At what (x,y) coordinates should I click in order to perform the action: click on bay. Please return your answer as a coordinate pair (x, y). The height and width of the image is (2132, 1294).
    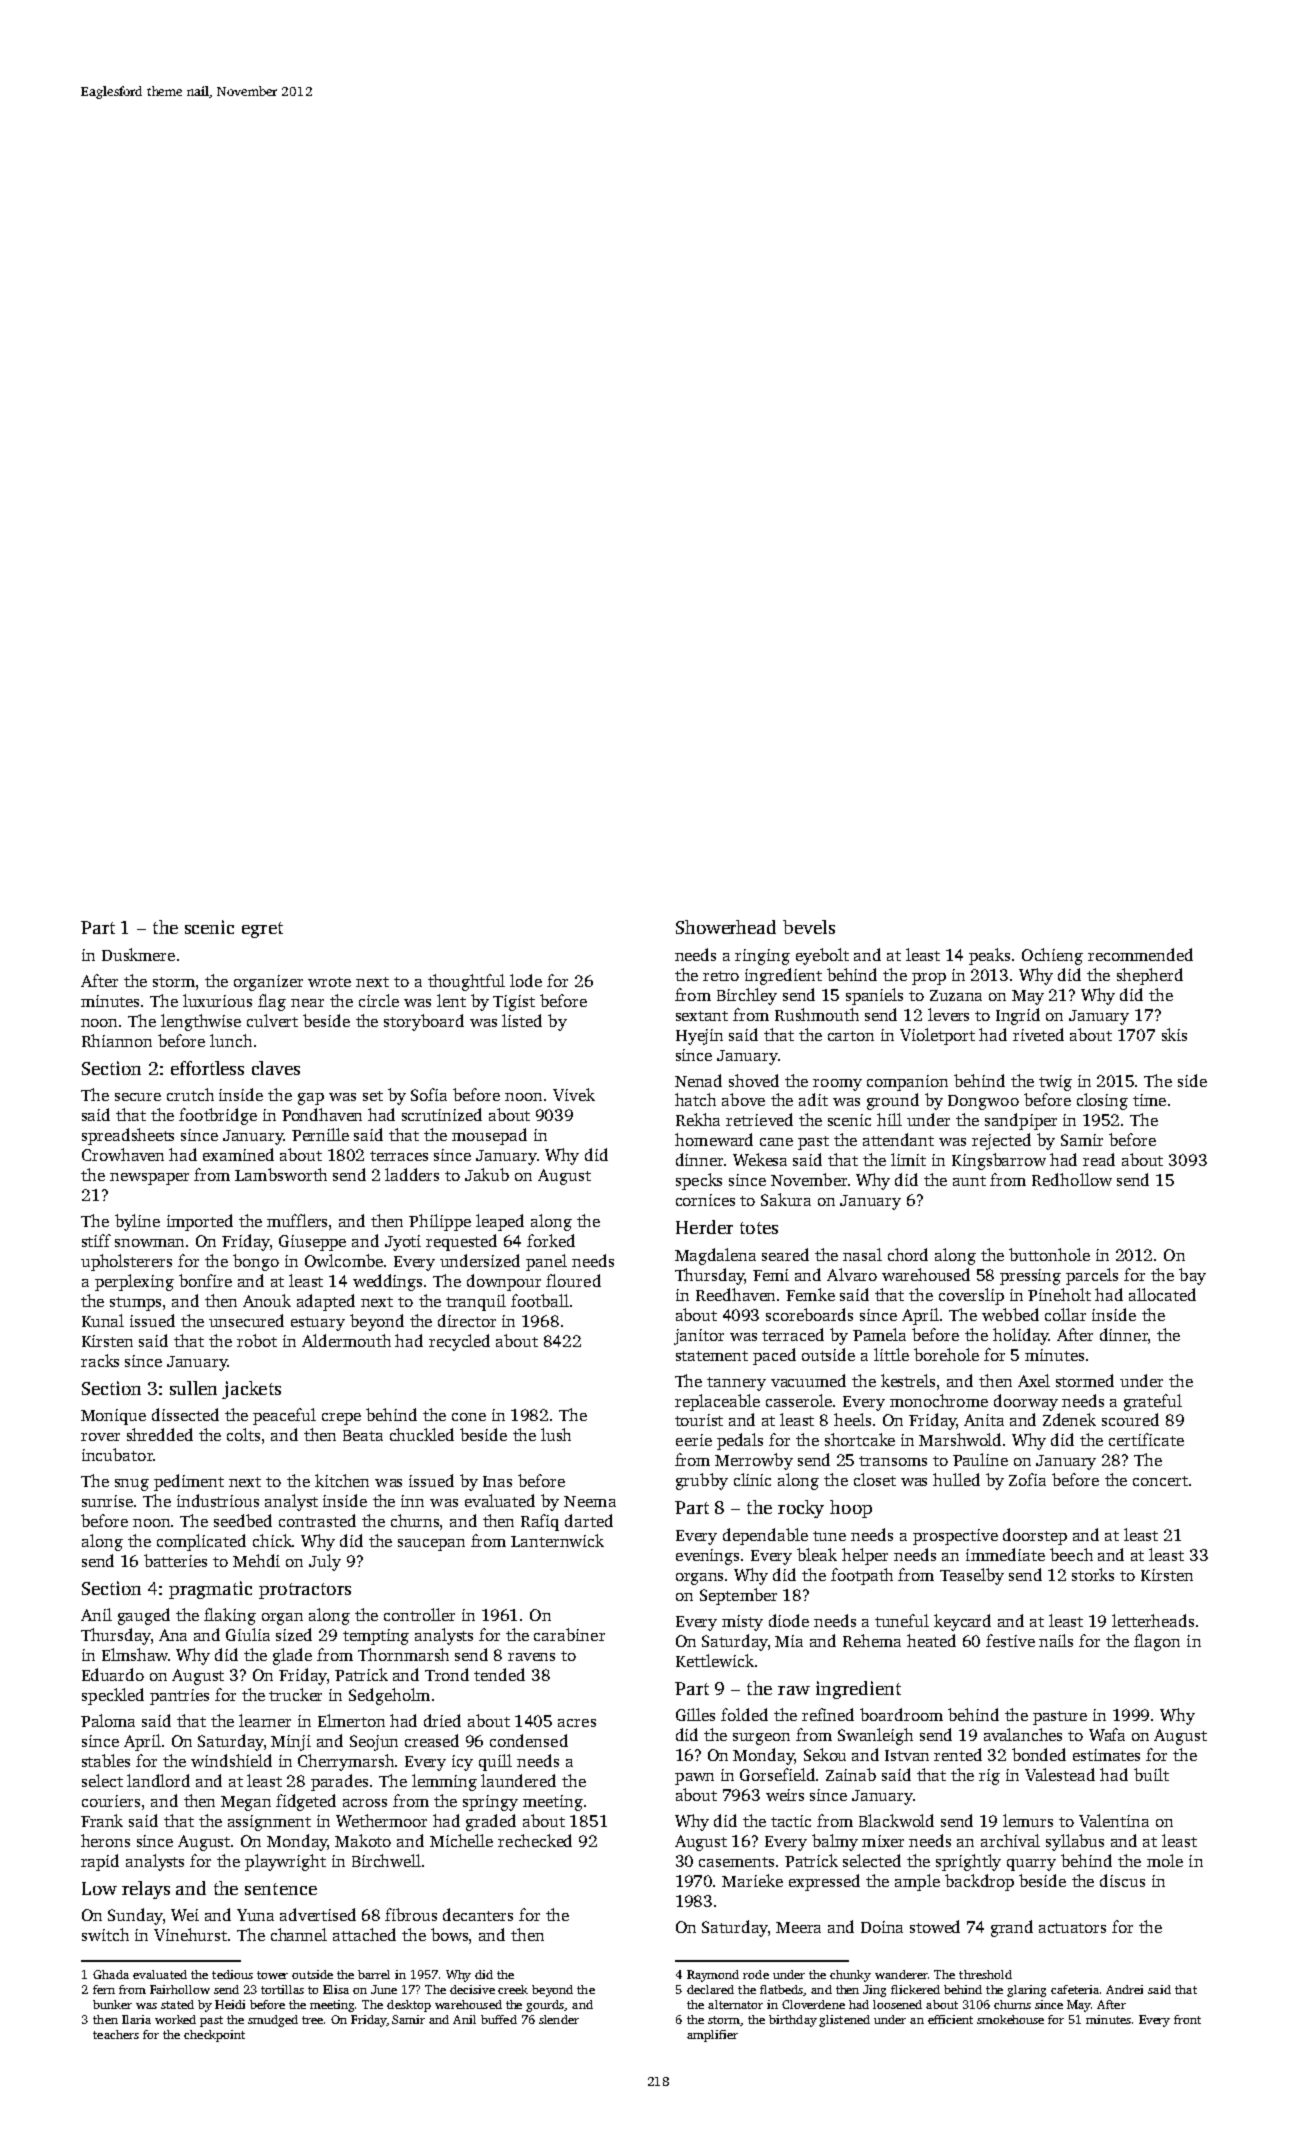
    Looking at the image, I should click on (1192, 1276).
